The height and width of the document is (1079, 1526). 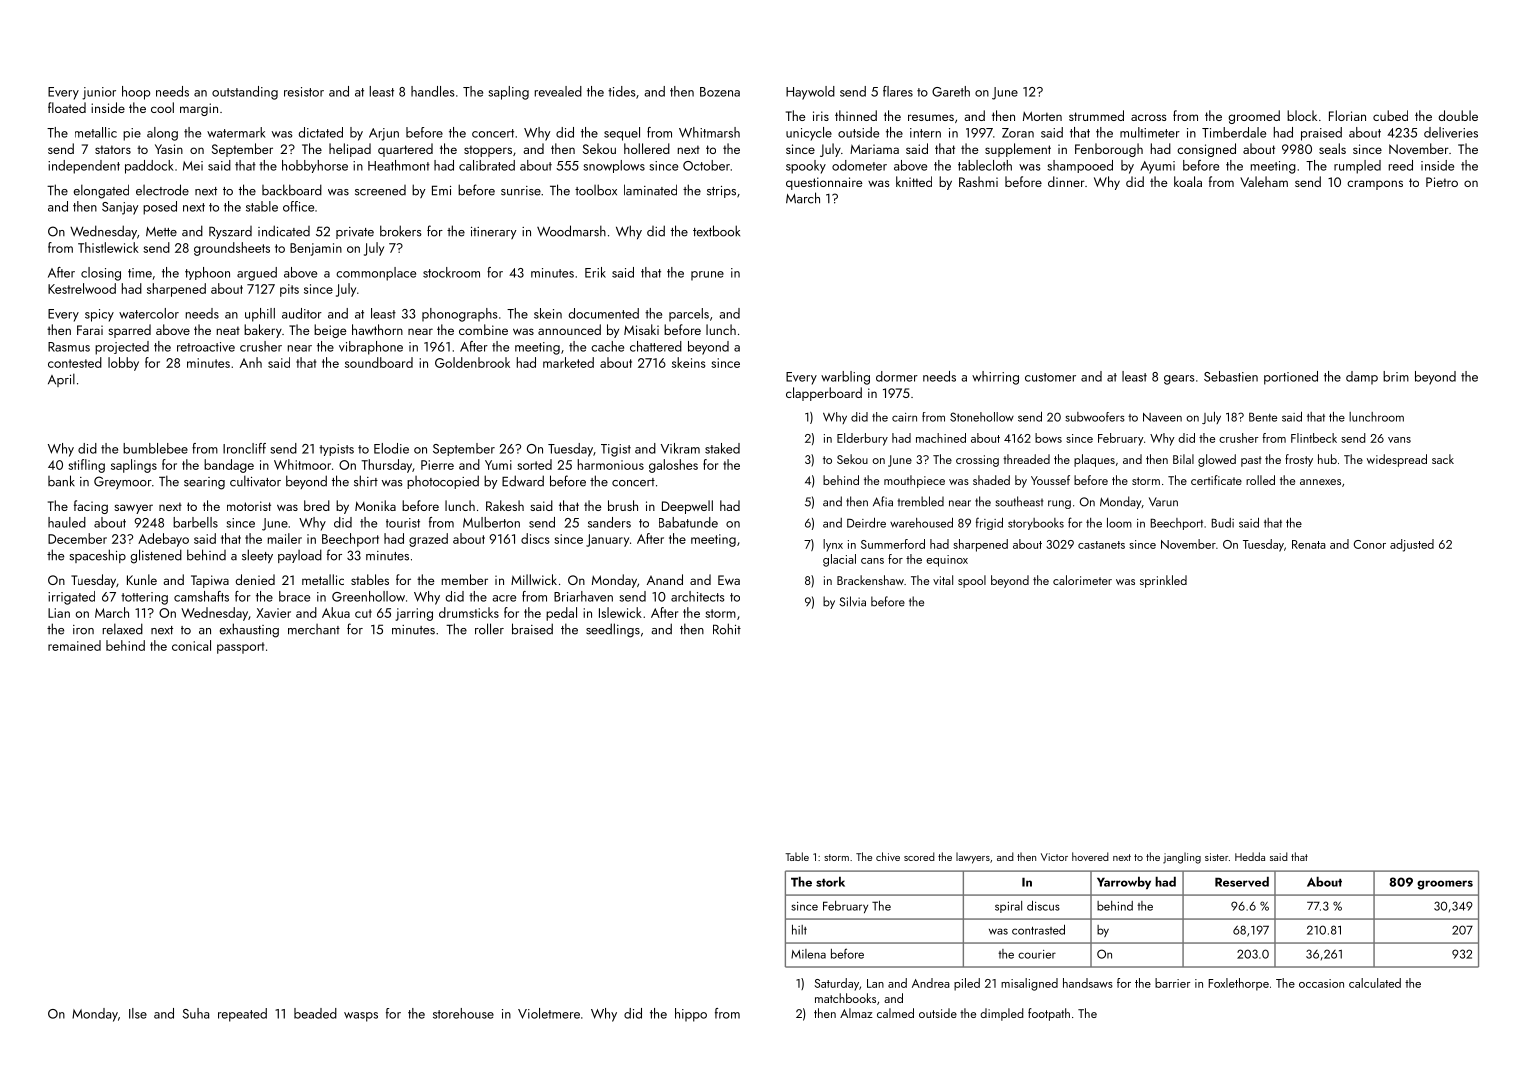 What do you see at coordinates (727, 629) in the document?
I see `Rohit` at bounding box center [727, 629].
